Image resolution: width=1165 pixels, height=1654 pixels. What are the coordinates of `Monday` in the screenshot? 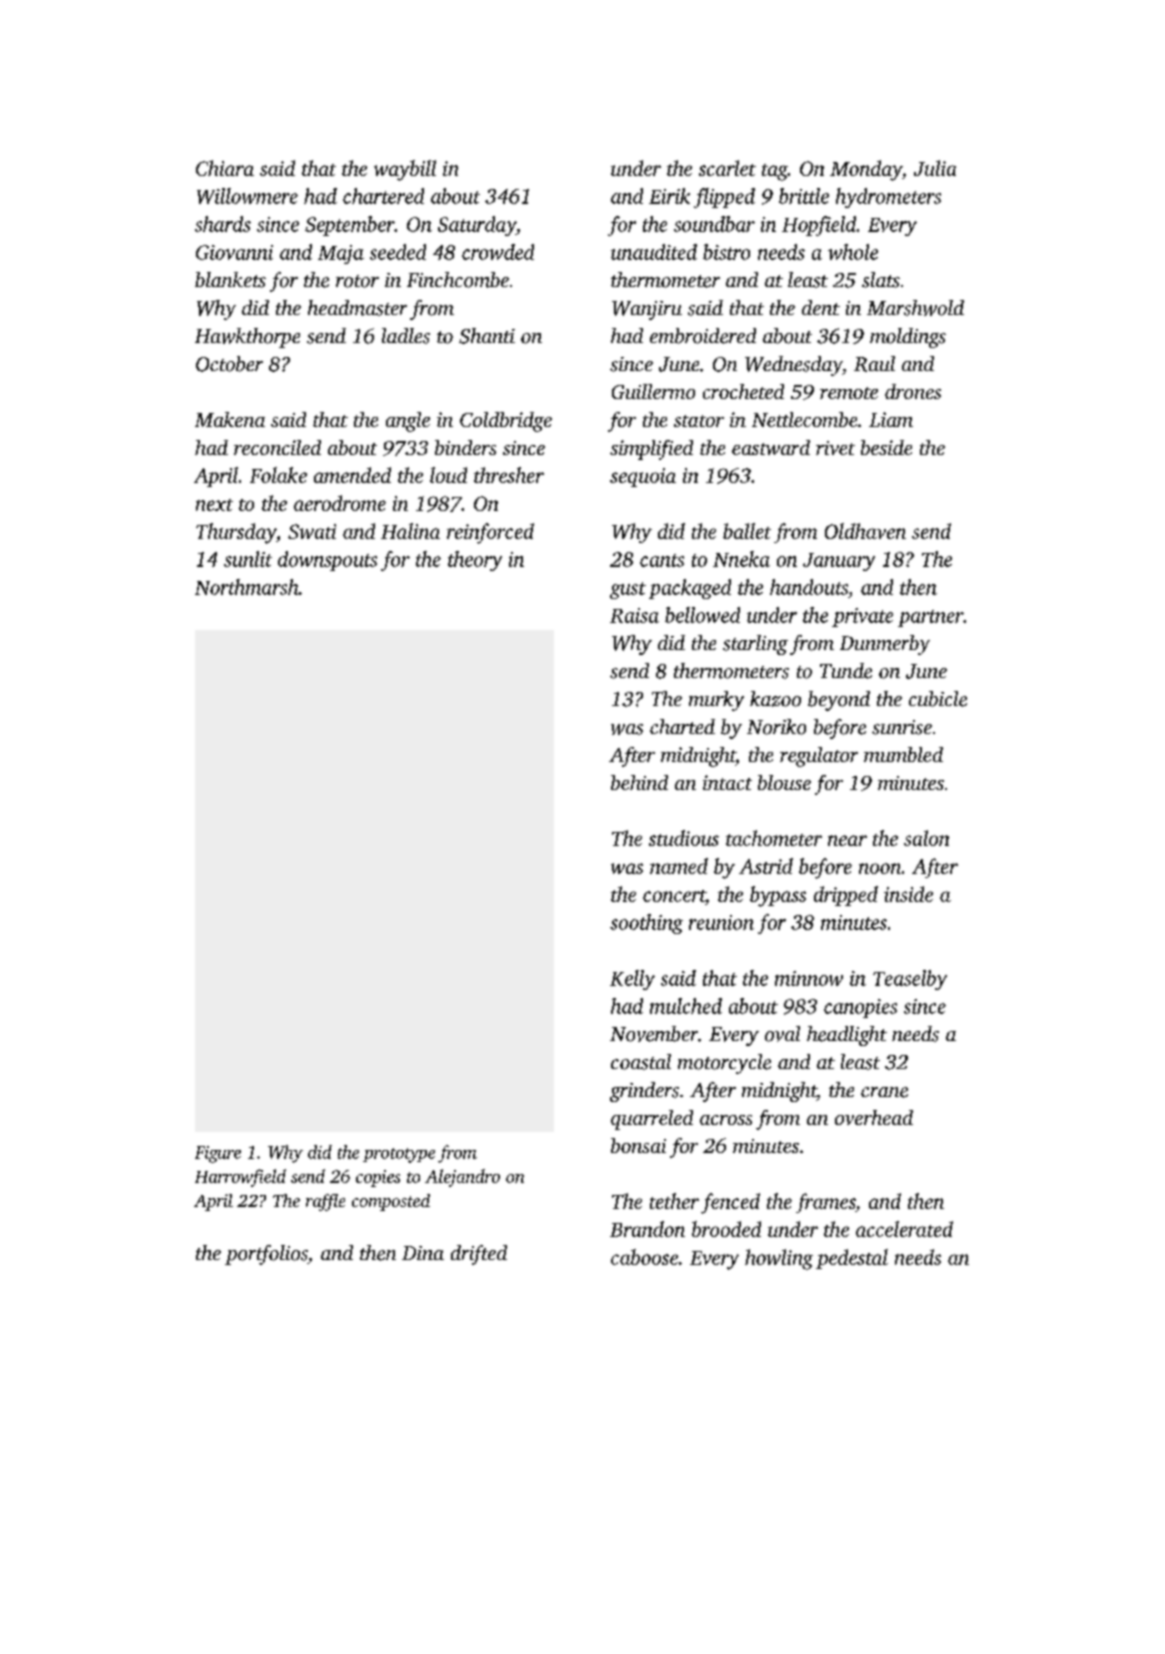 It's located at (866, 170).
